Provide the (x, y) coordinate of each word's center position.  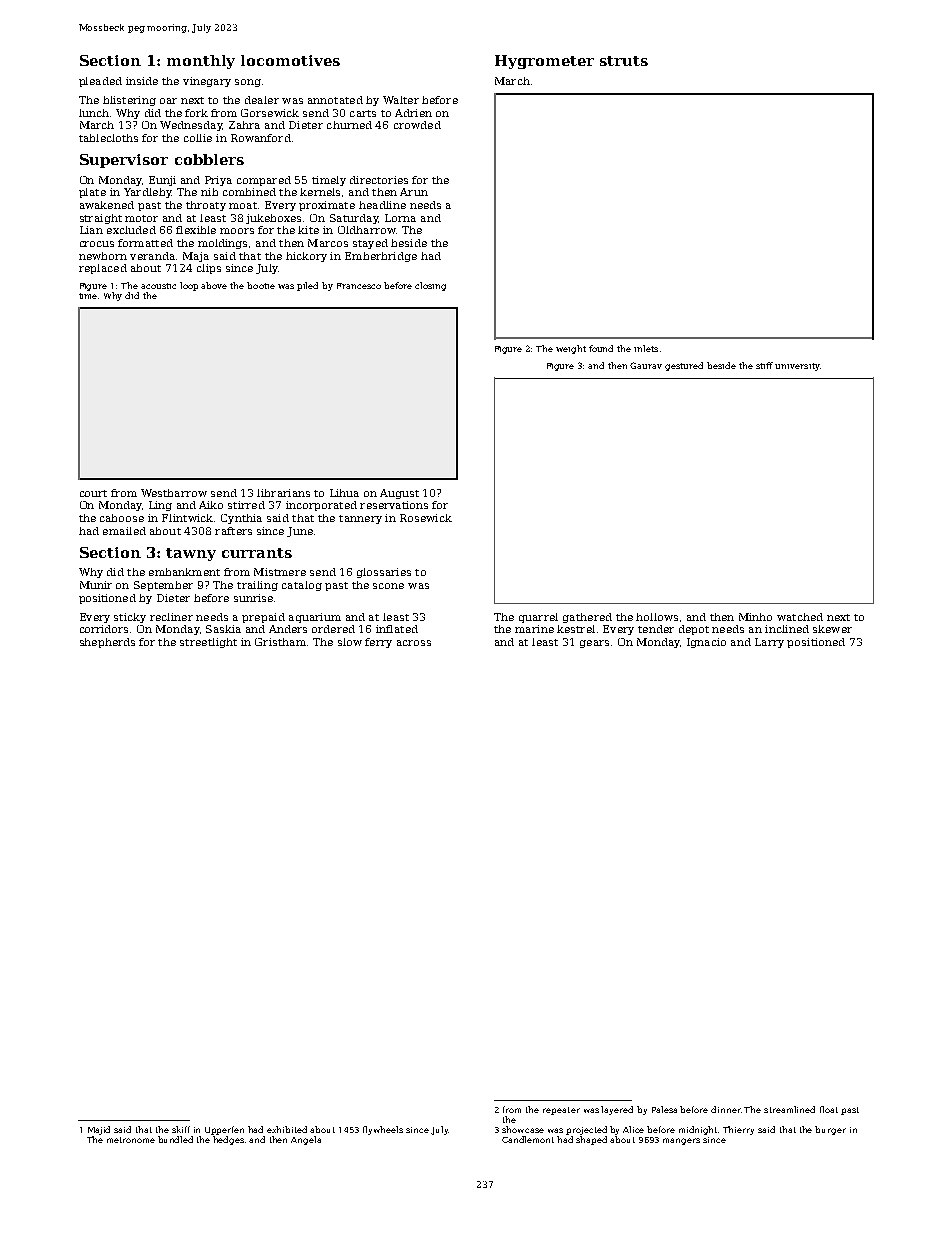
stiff (764, 365)
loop (189, 286)
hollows (657, 617)
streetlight (208, 643)
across (414, 643)
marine (534, 629)
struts (624, 61)
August (399, 494)
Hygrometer (544, 62)
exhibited (287, 1129)
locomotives (290, 60)
